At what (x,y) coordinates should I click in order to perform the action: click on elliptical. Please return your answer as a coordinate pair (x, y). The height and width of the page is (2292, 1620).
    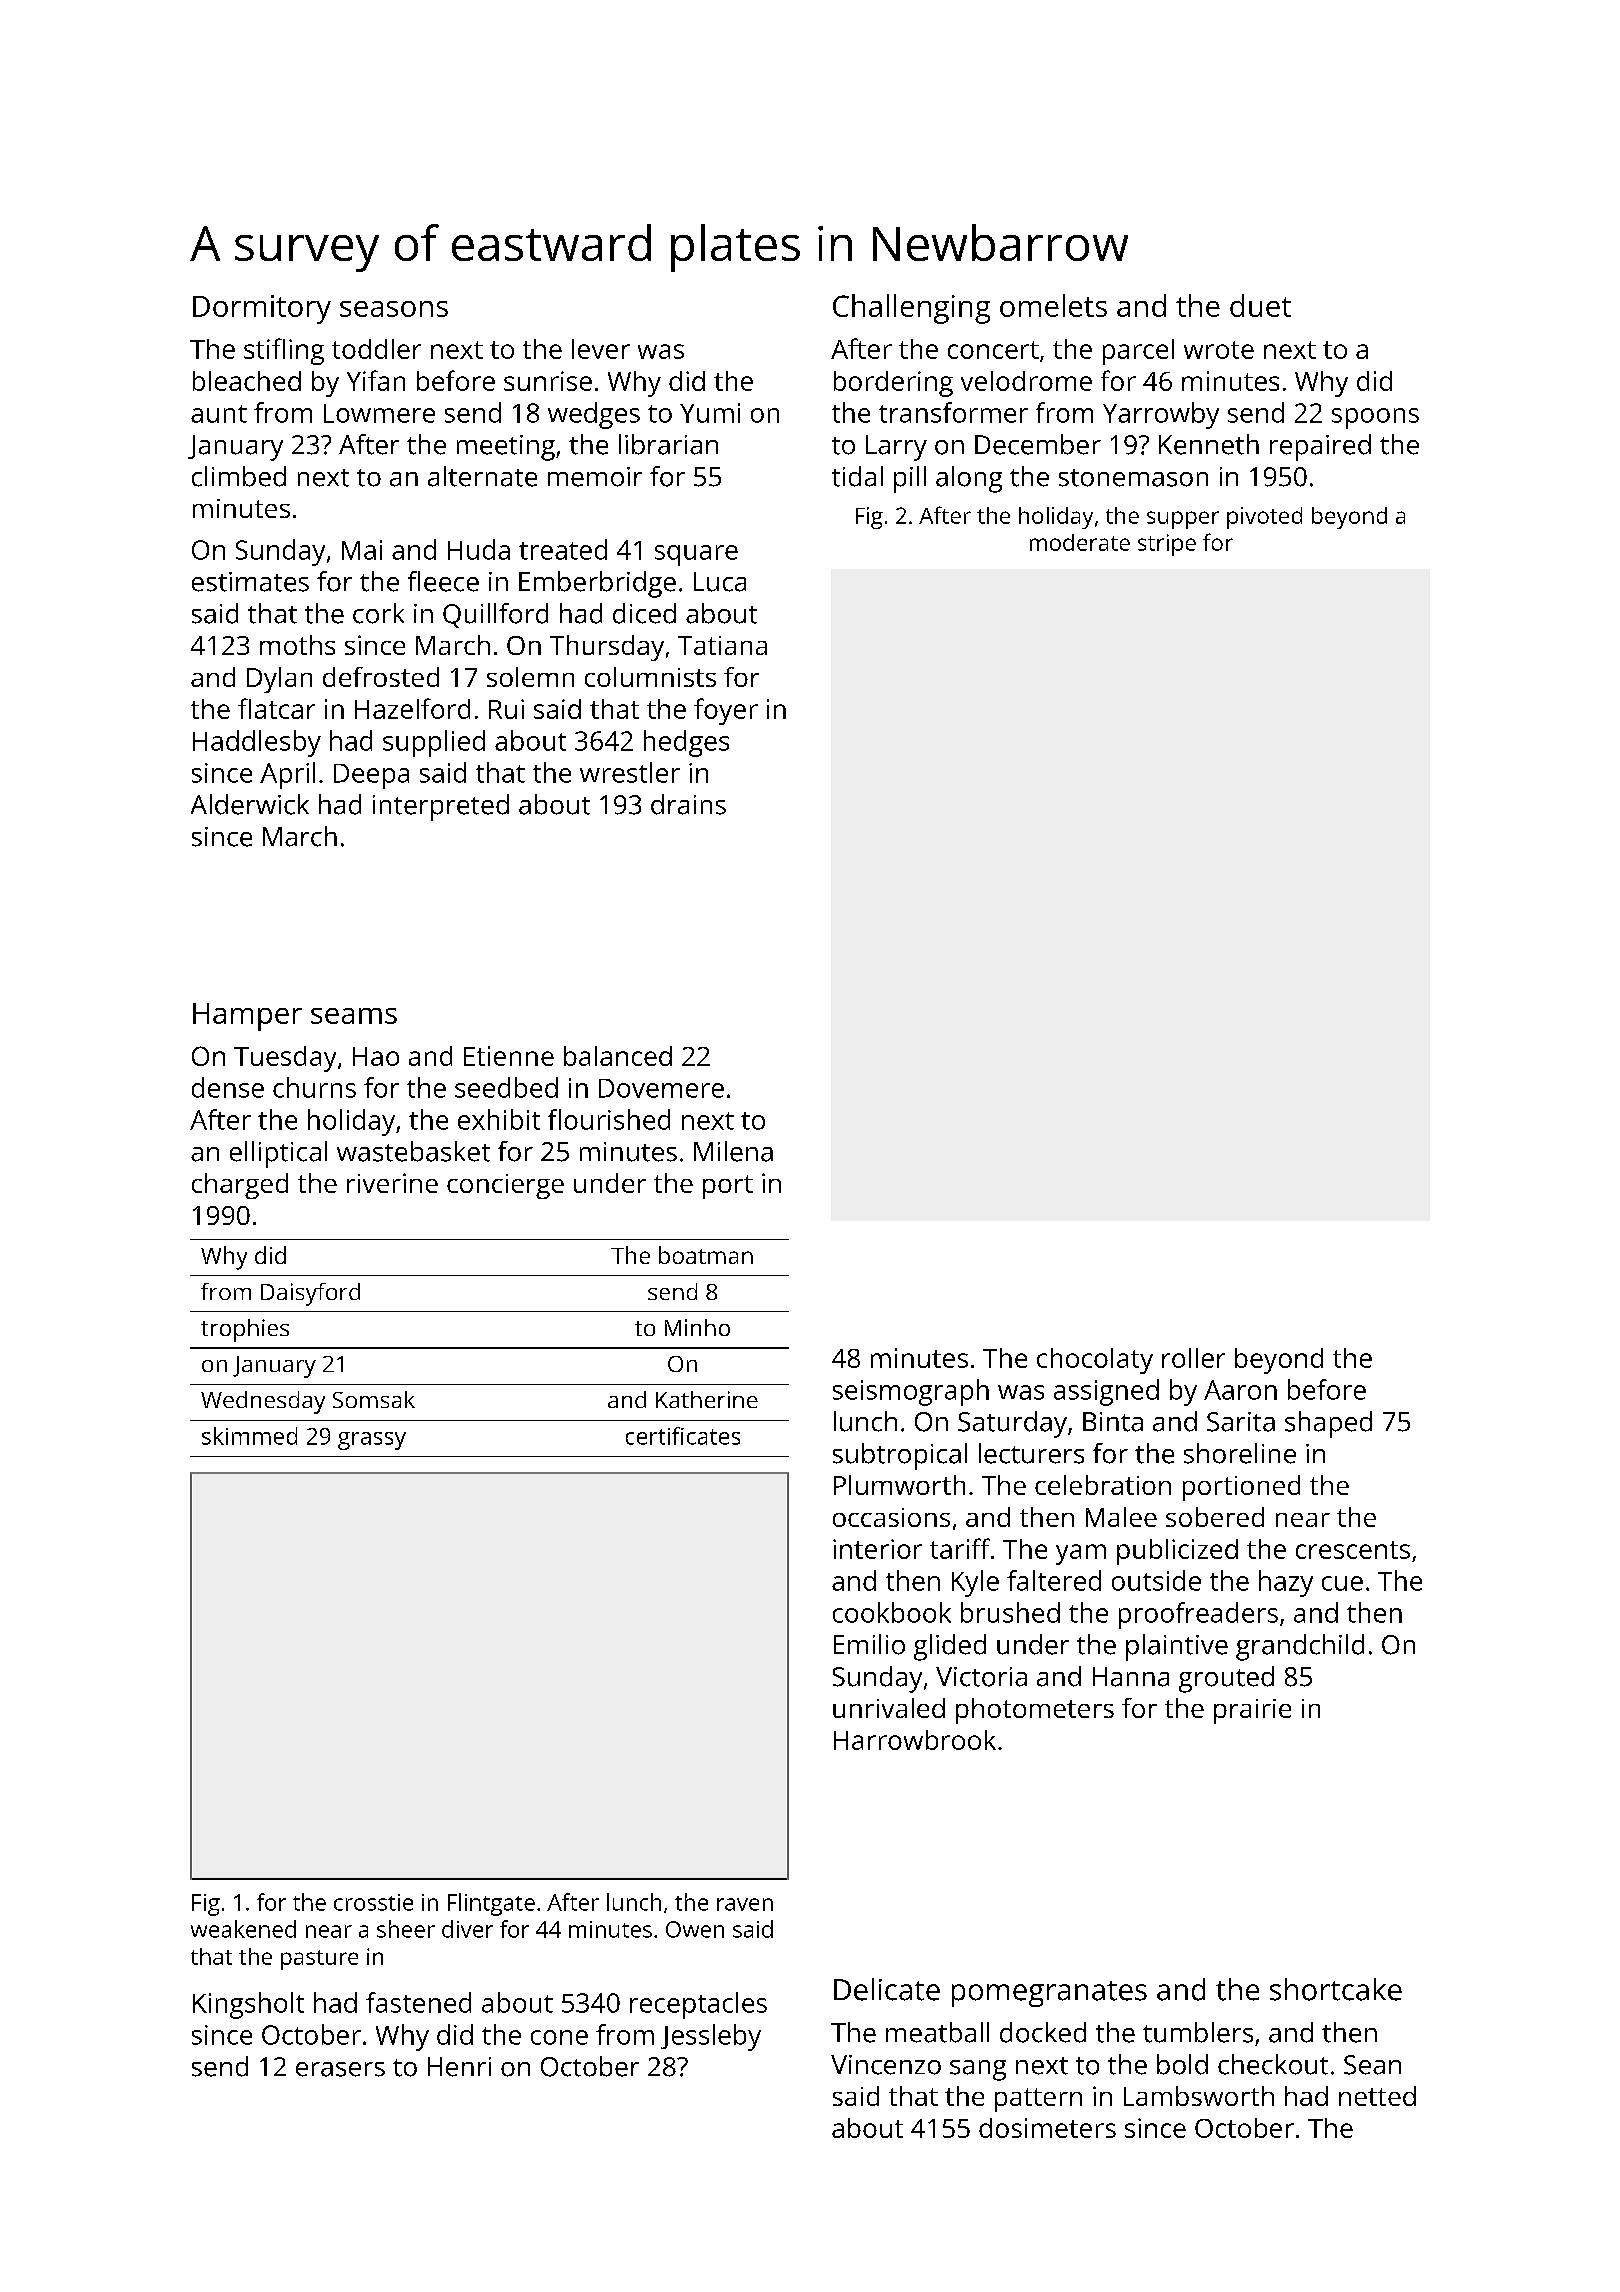
    Looking at the image, I should click on (278, 1154).
